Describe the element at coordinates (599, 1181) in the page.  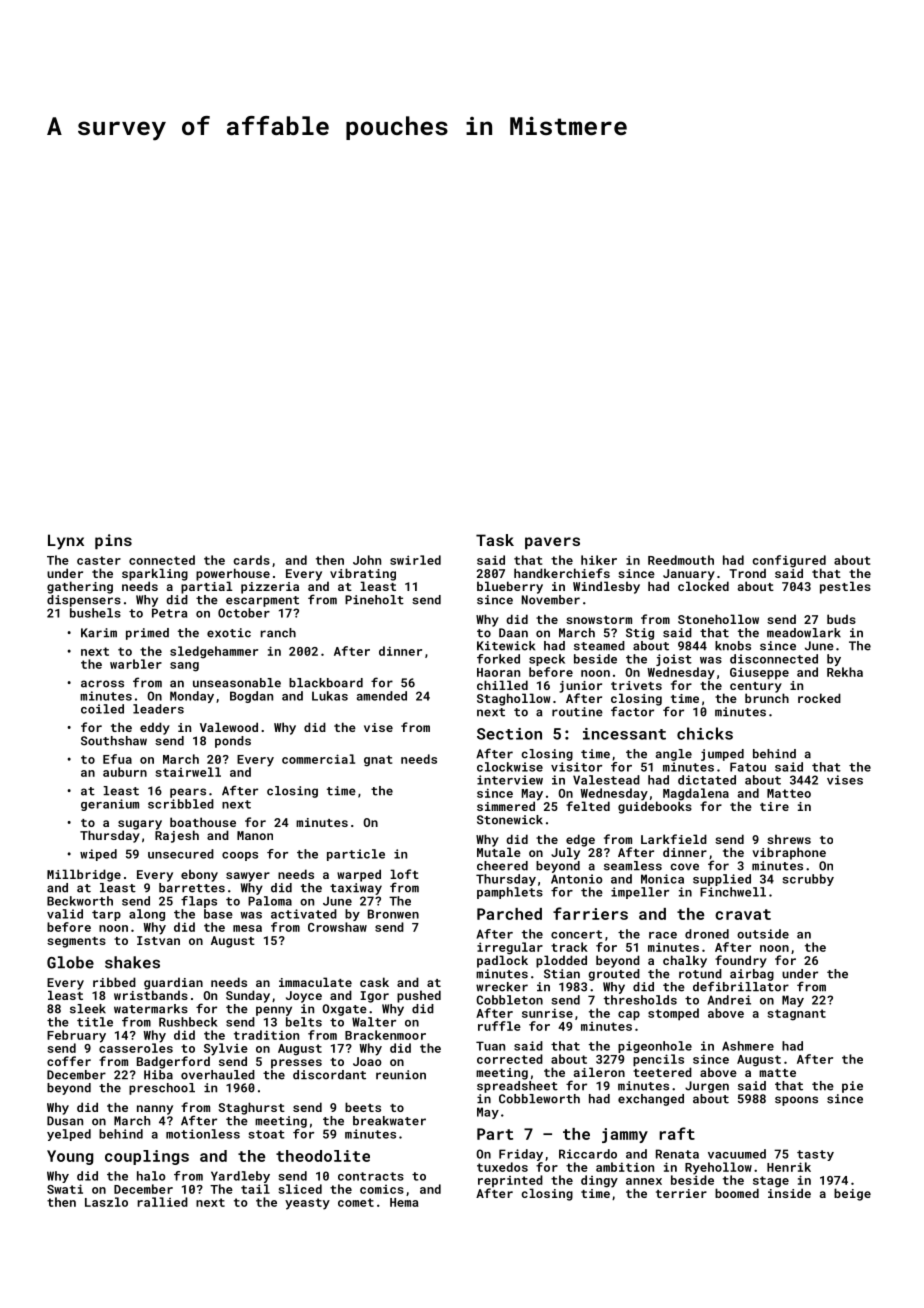
I see `dingy` at that location.
